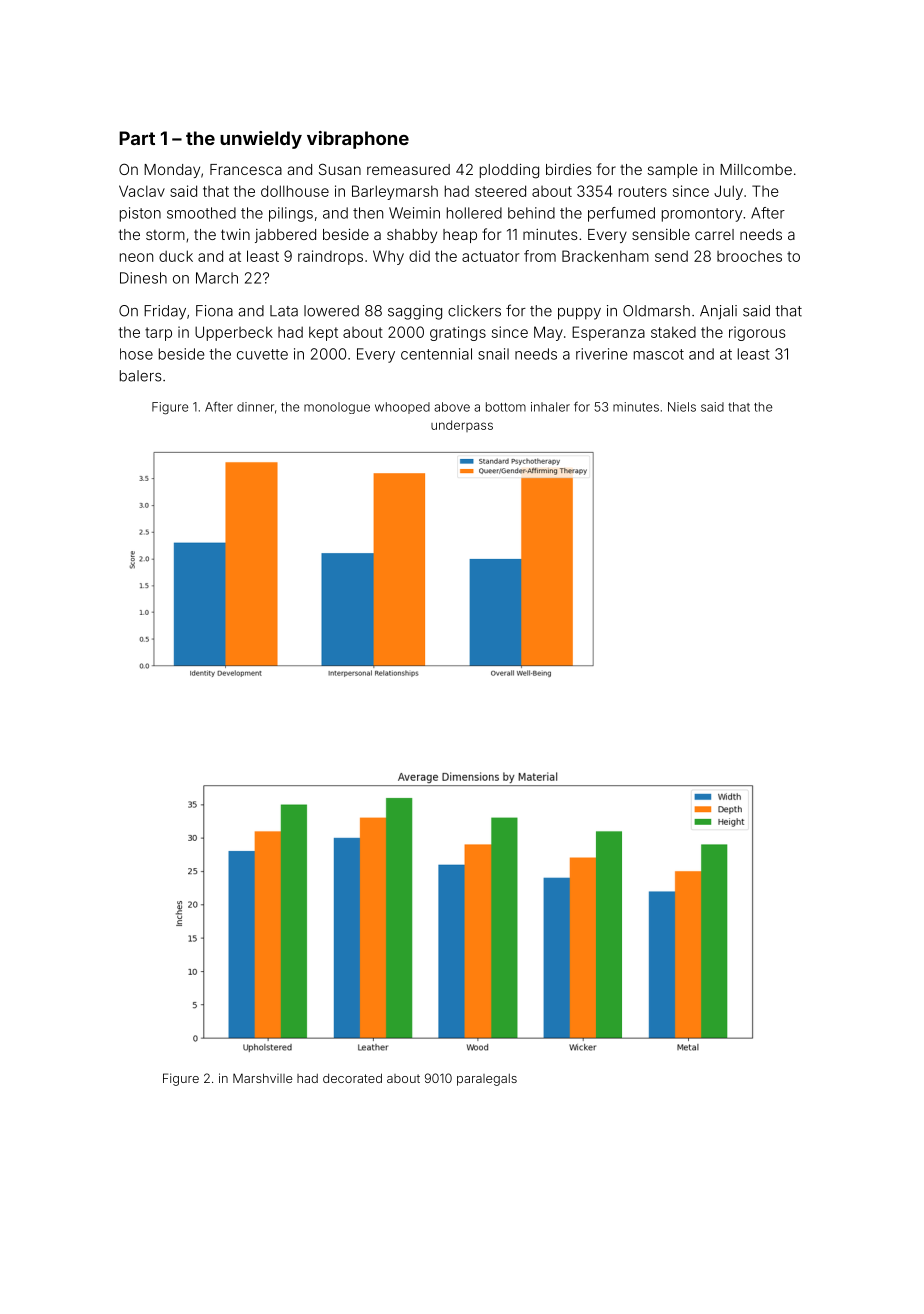 The height and width of the screenshot is (1314, 924). Describe the element at coordinates (255, 407) in the screenshot. I see `dinner` at that location.
